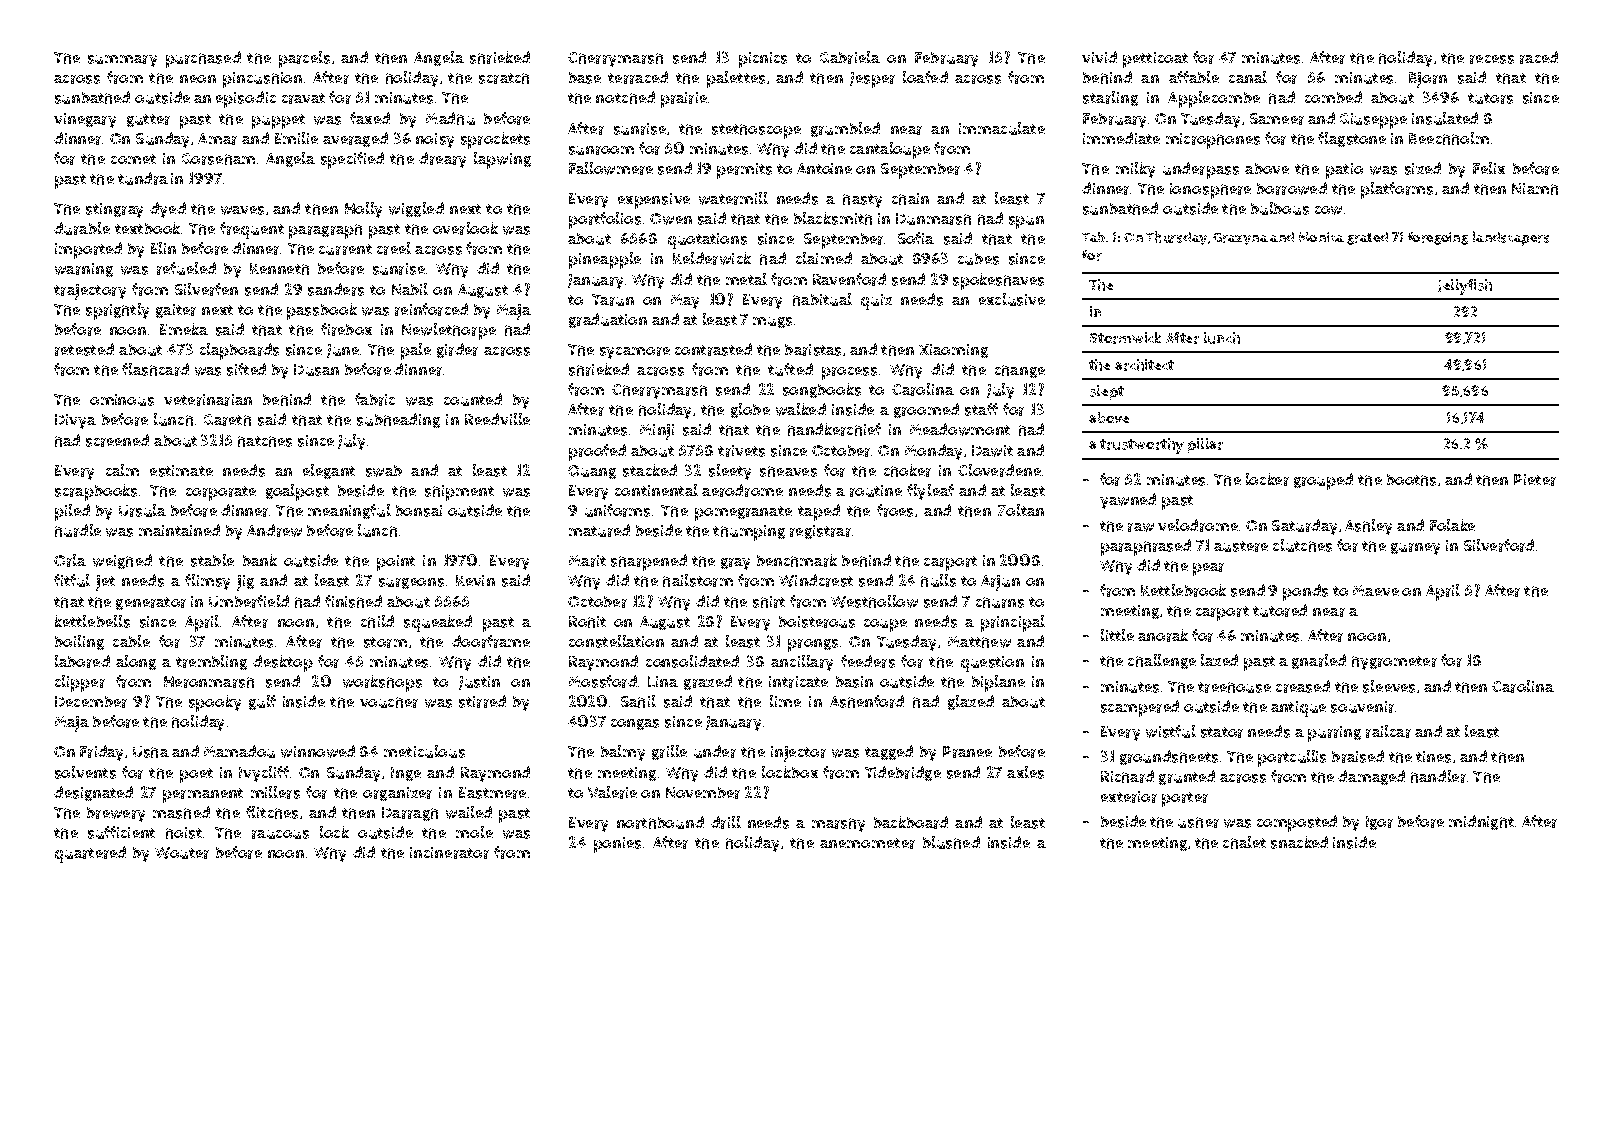 The width and height of the screenshot is (1613, 1141). I want to click on parcels, so click(304, 59).
